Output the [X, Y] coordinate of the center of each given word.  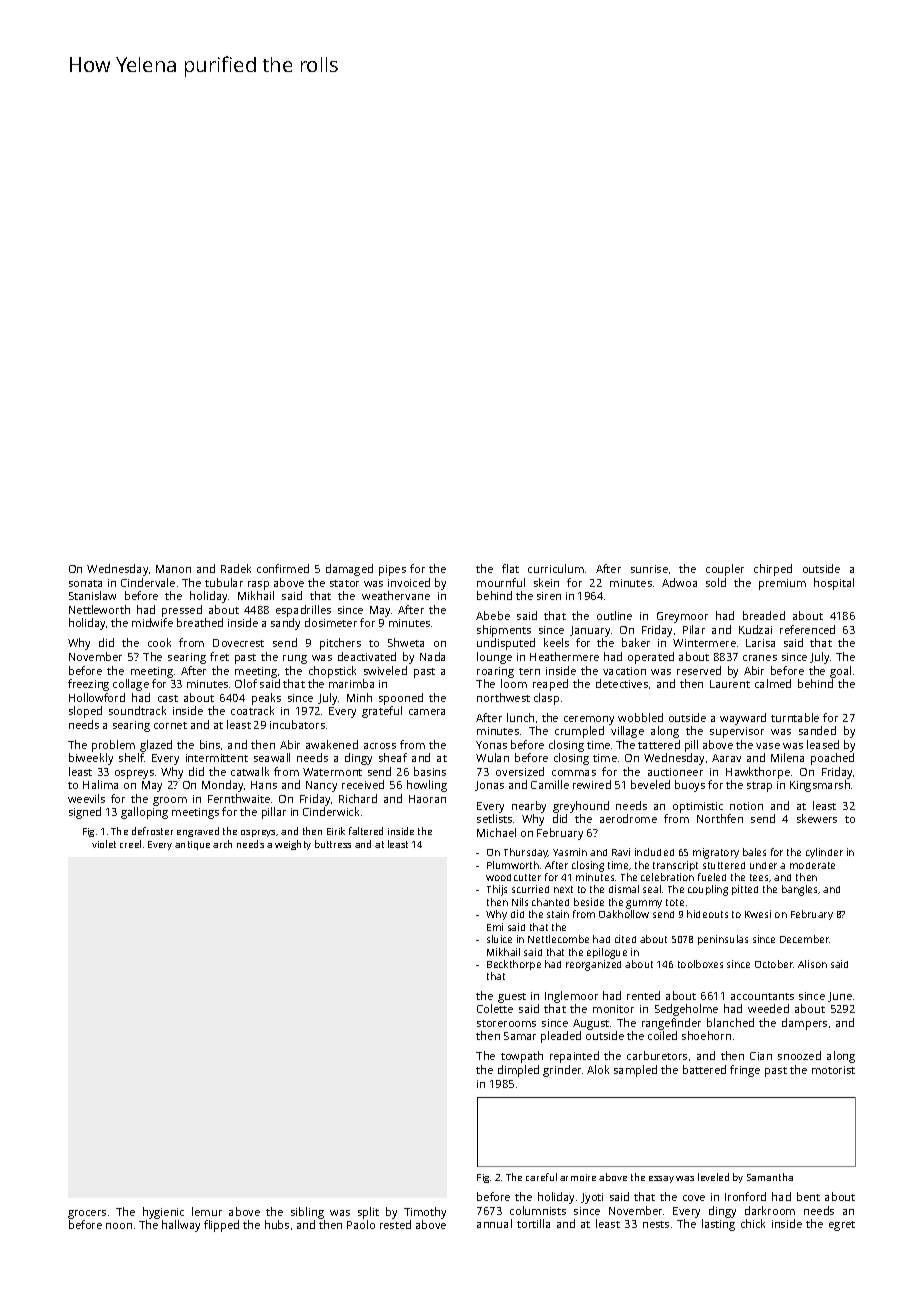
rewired [592, 784]
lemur [207, 1211]
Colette [495, 1008]
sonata [85, 583]
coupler [725, 570]
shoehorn [706, 1035]
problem [113, 746]
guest [512, 998]
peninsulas [723, 940]
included [654, 852]
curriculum [556, 568]
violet [104, 844]
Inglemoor [571, 997]
